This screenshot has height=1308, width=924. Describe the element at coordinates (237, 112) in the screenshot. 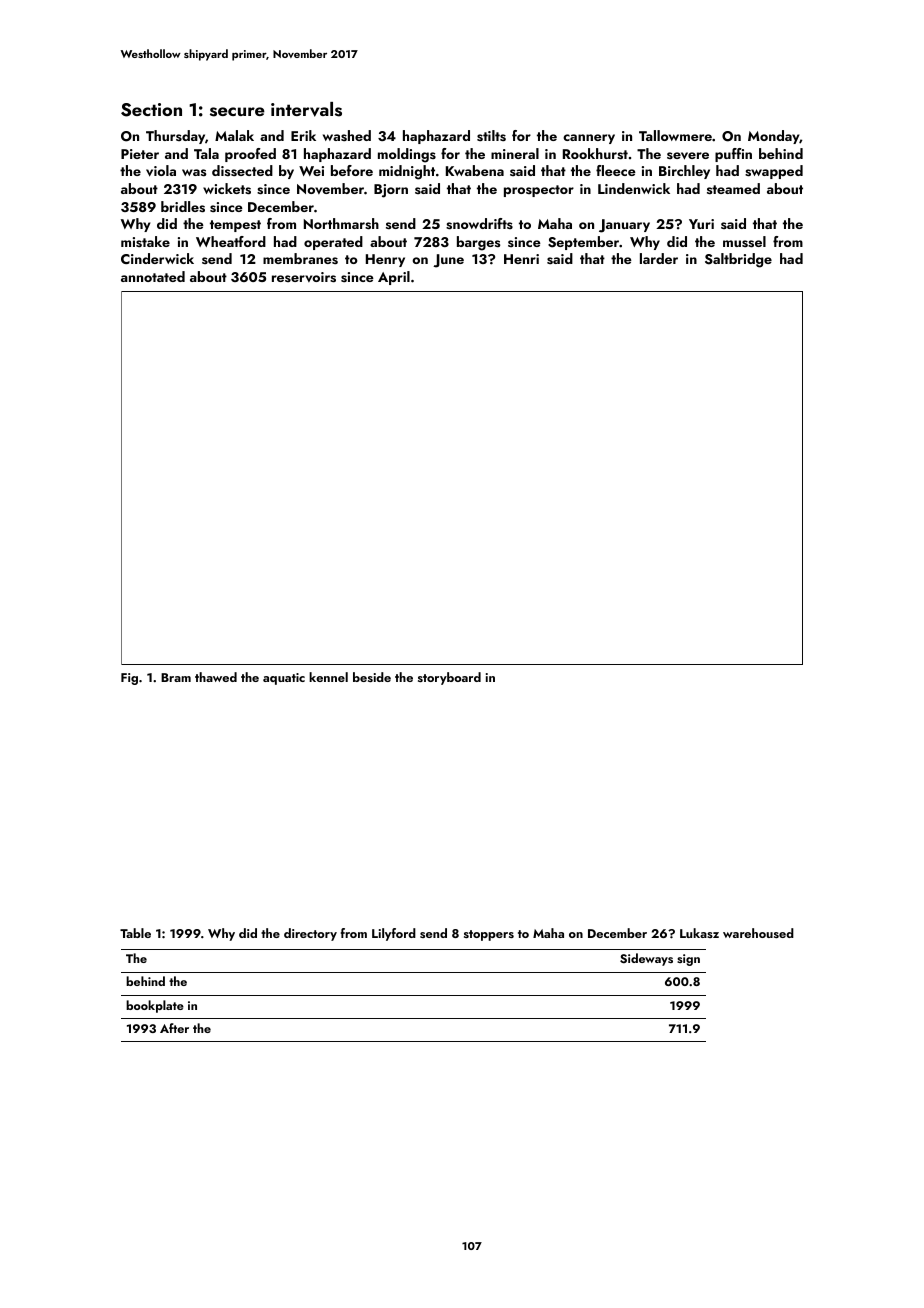

I see `secure` at that location.
